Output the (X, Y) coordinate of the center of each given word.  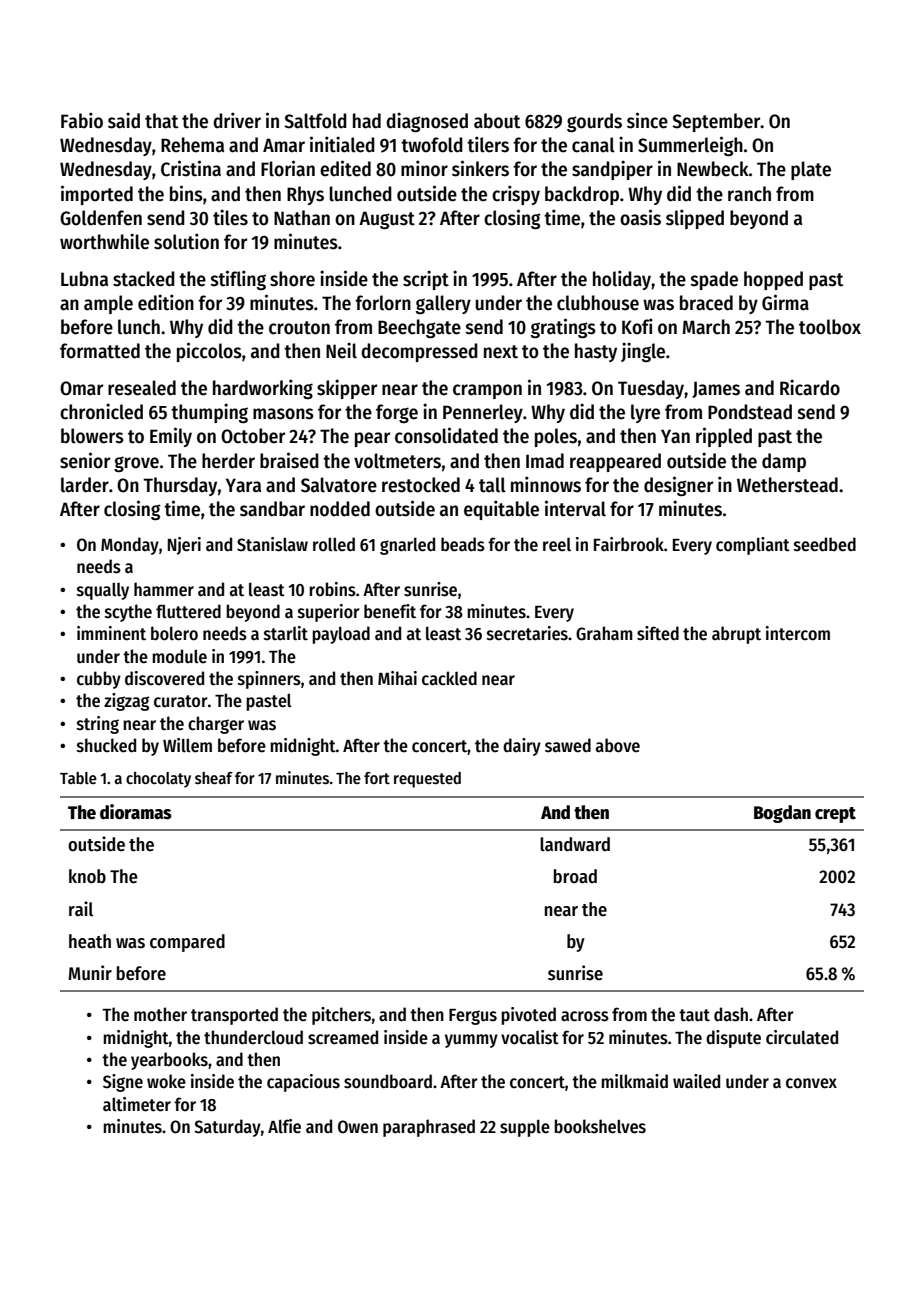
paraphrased (429, 1128)
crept (835, 815)
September (716, 122)
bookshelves (600, 1126)
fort (377, 778)
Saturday (227, 1128)
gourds (594, 122)
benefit (390, 611)
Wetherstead (787, 485)
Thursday (180, 486)
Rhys (305, 195)
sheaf (214, 778)
